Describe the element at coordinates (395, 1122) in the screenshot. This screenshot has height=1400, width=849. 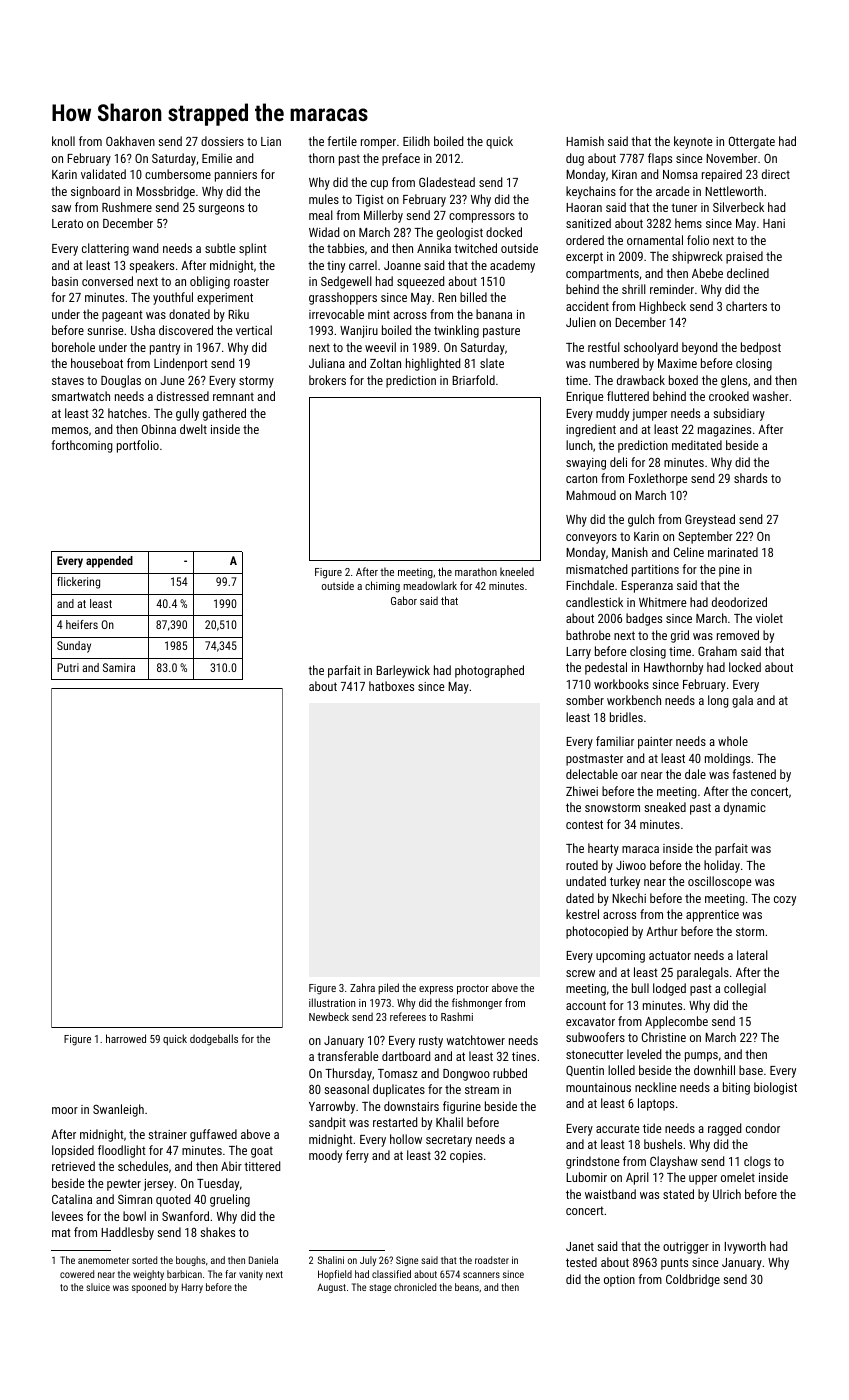
I see `restarted` at that location.
